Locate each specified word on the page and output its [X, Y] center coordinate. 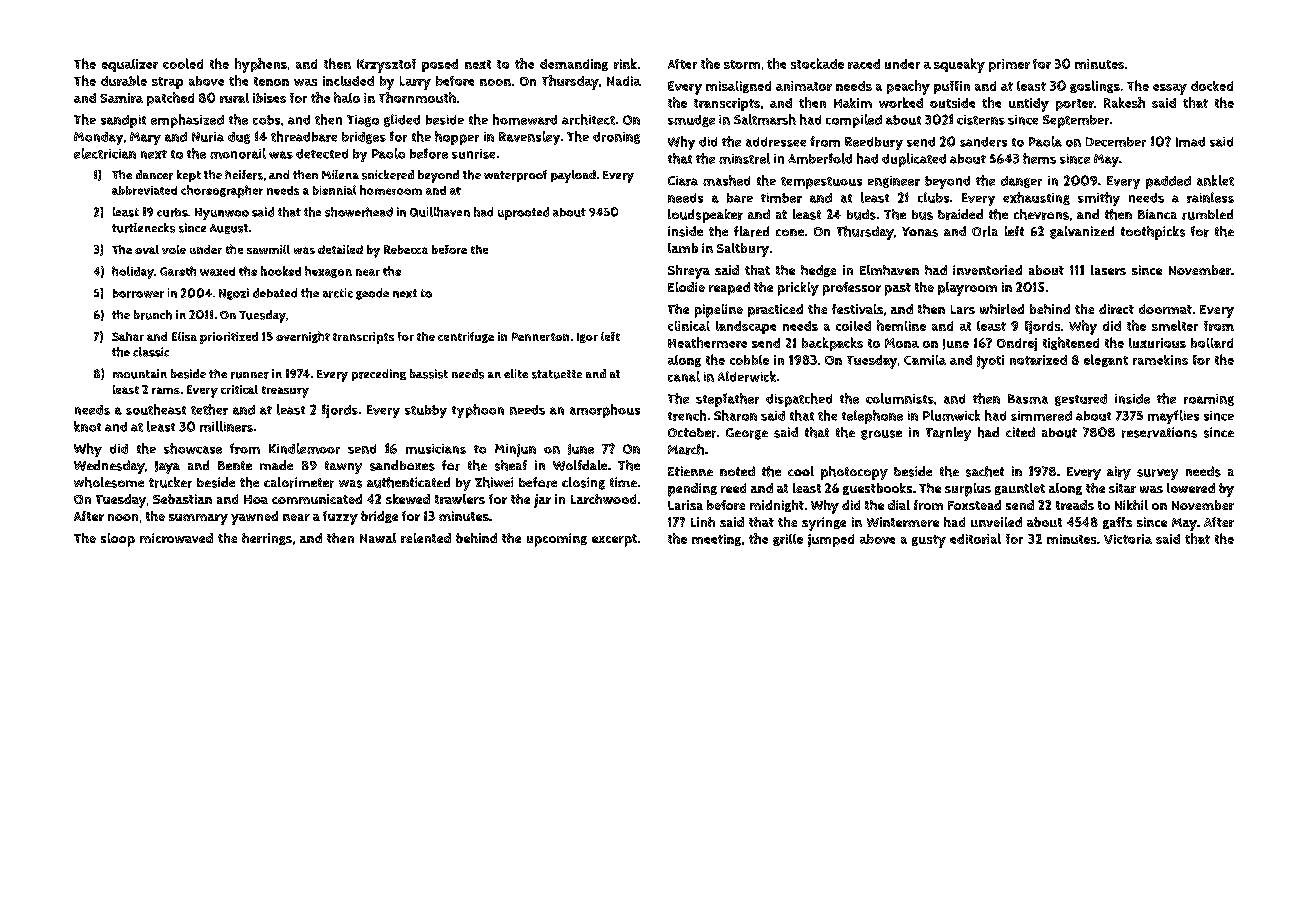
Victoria [1128, 539]
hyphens [261, 65]
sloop [118, 540]
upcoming [557, 540]
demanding [574, 65]
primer [1009, 65]
